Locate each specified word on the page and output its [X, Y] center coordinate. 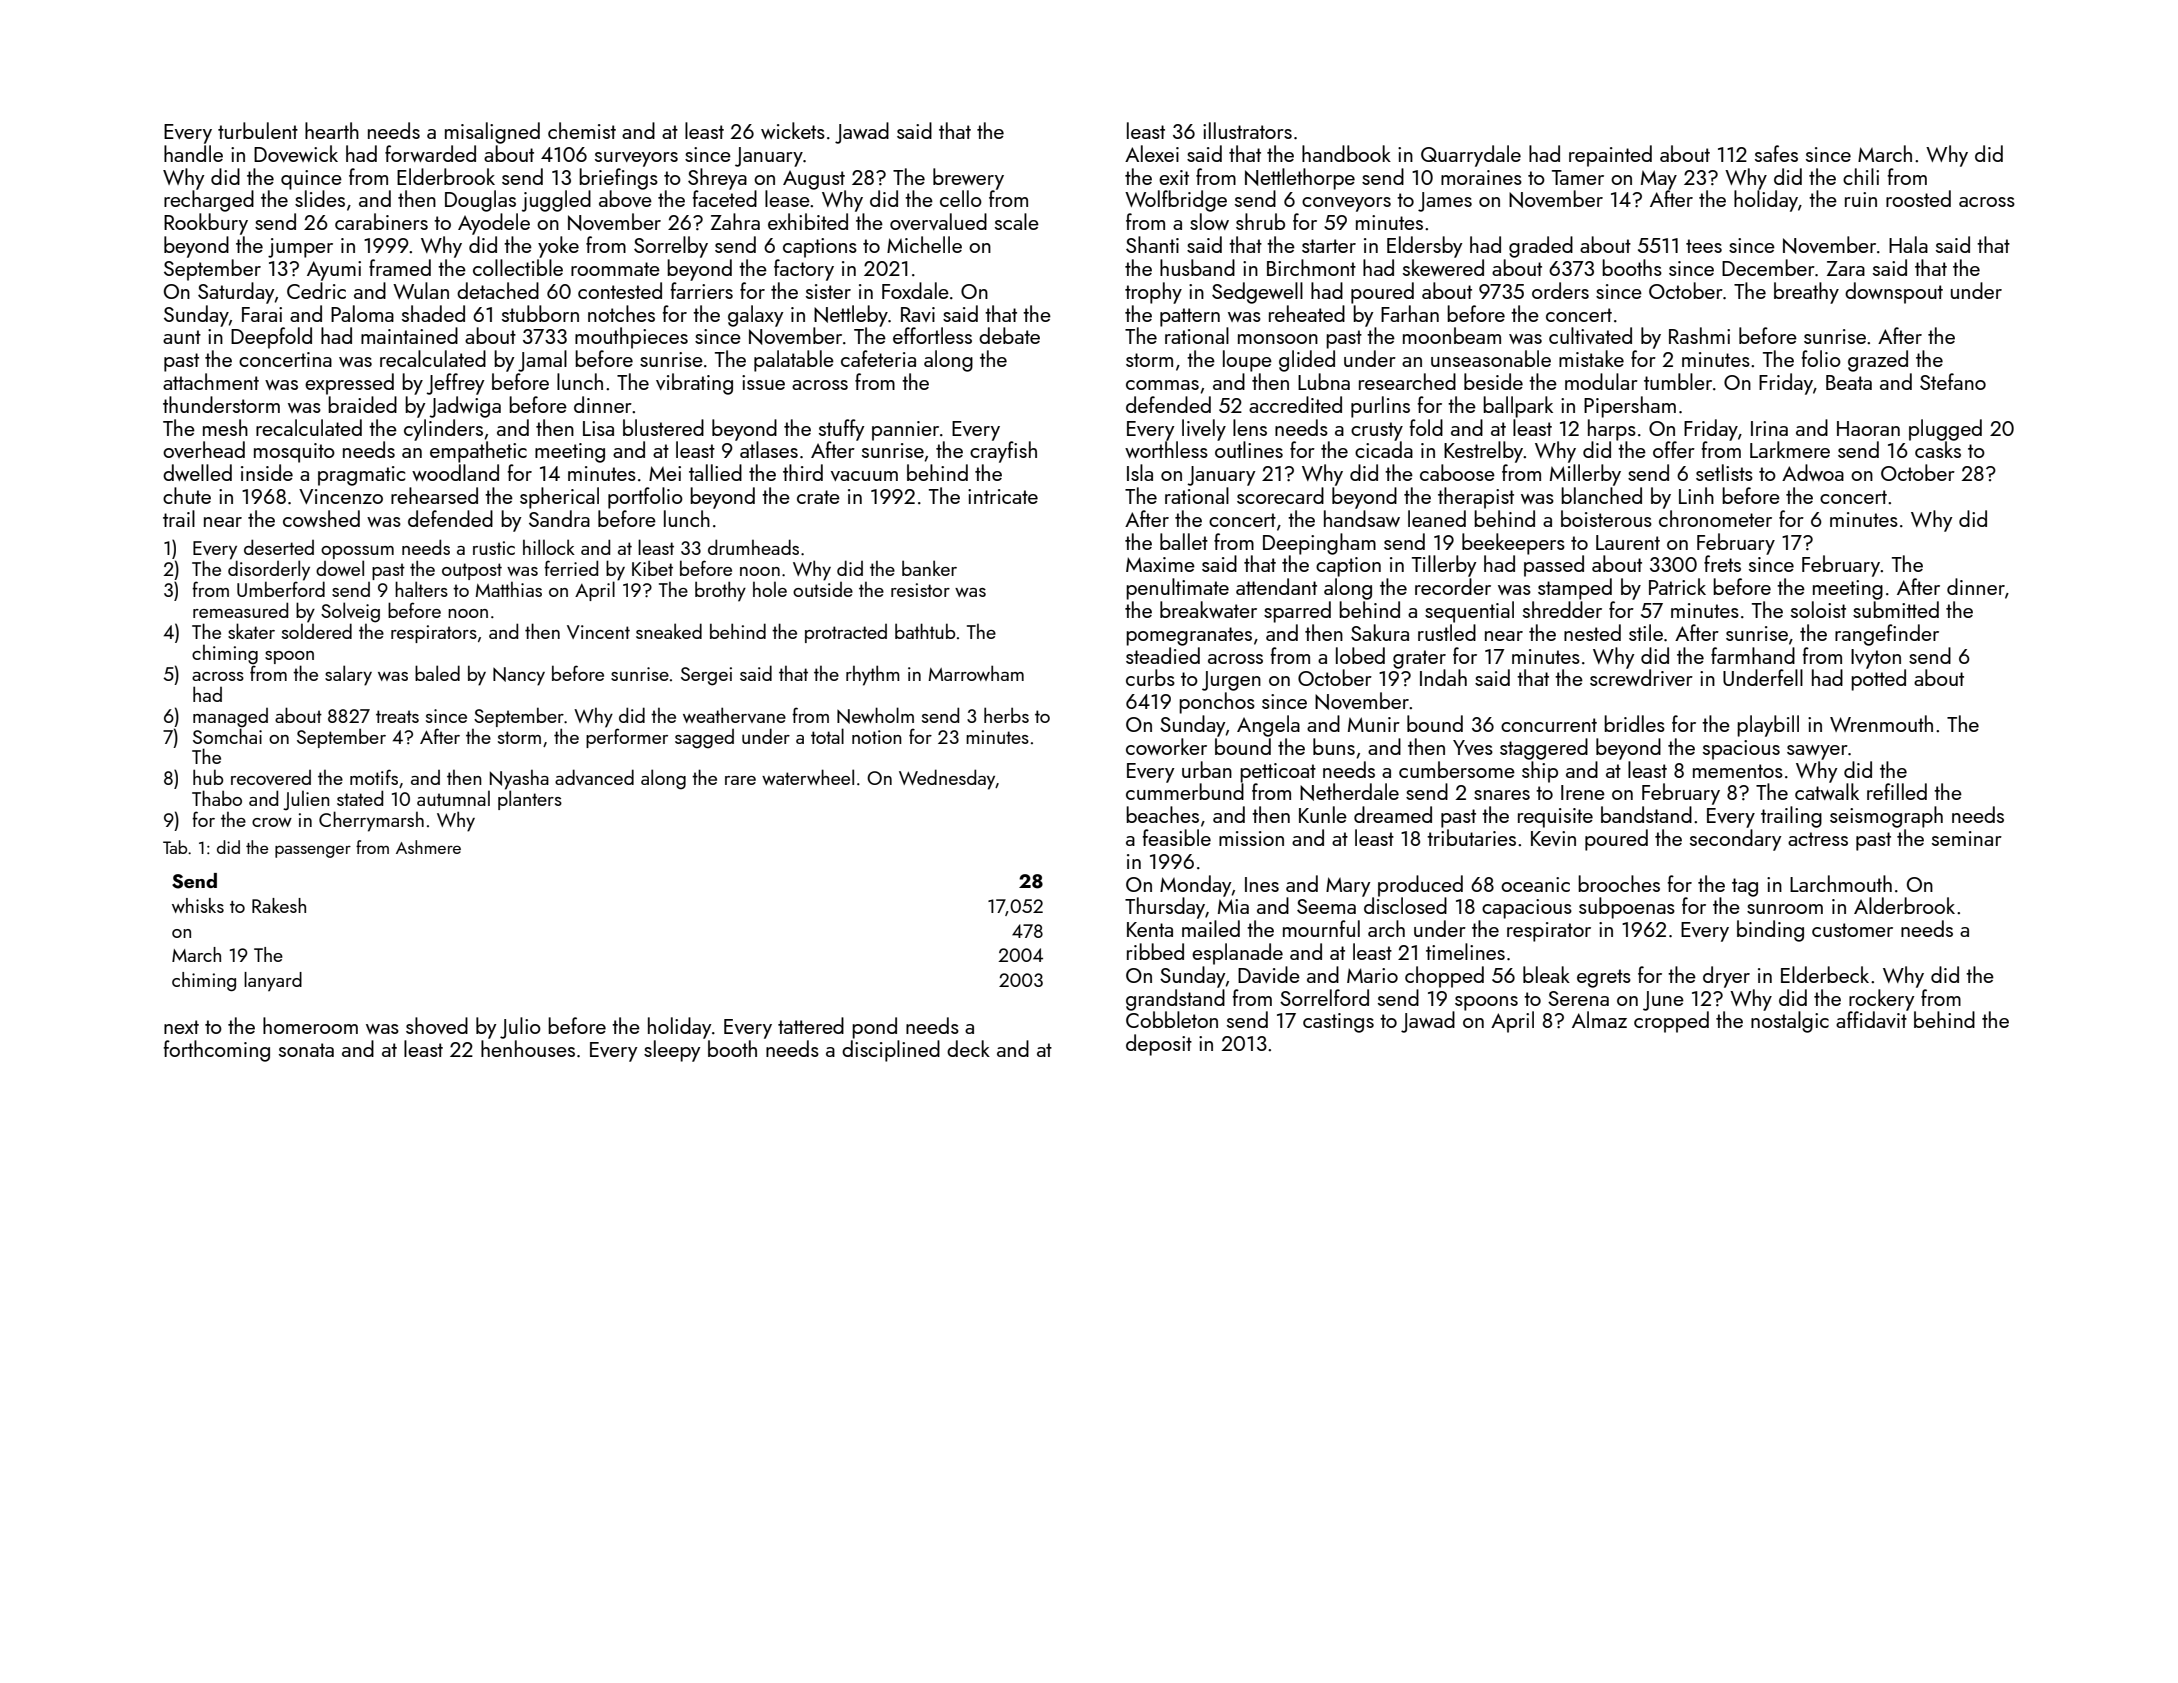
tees [1704, 246]
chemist [582, 130]
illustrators [1247, 130]
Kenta [1150, 929]
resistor [920, 590]
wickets [793, 130]
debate [1009, 335]
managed [230, 718]
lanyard [273, 981]
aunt [182, 337]
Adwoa [1813, 472]
